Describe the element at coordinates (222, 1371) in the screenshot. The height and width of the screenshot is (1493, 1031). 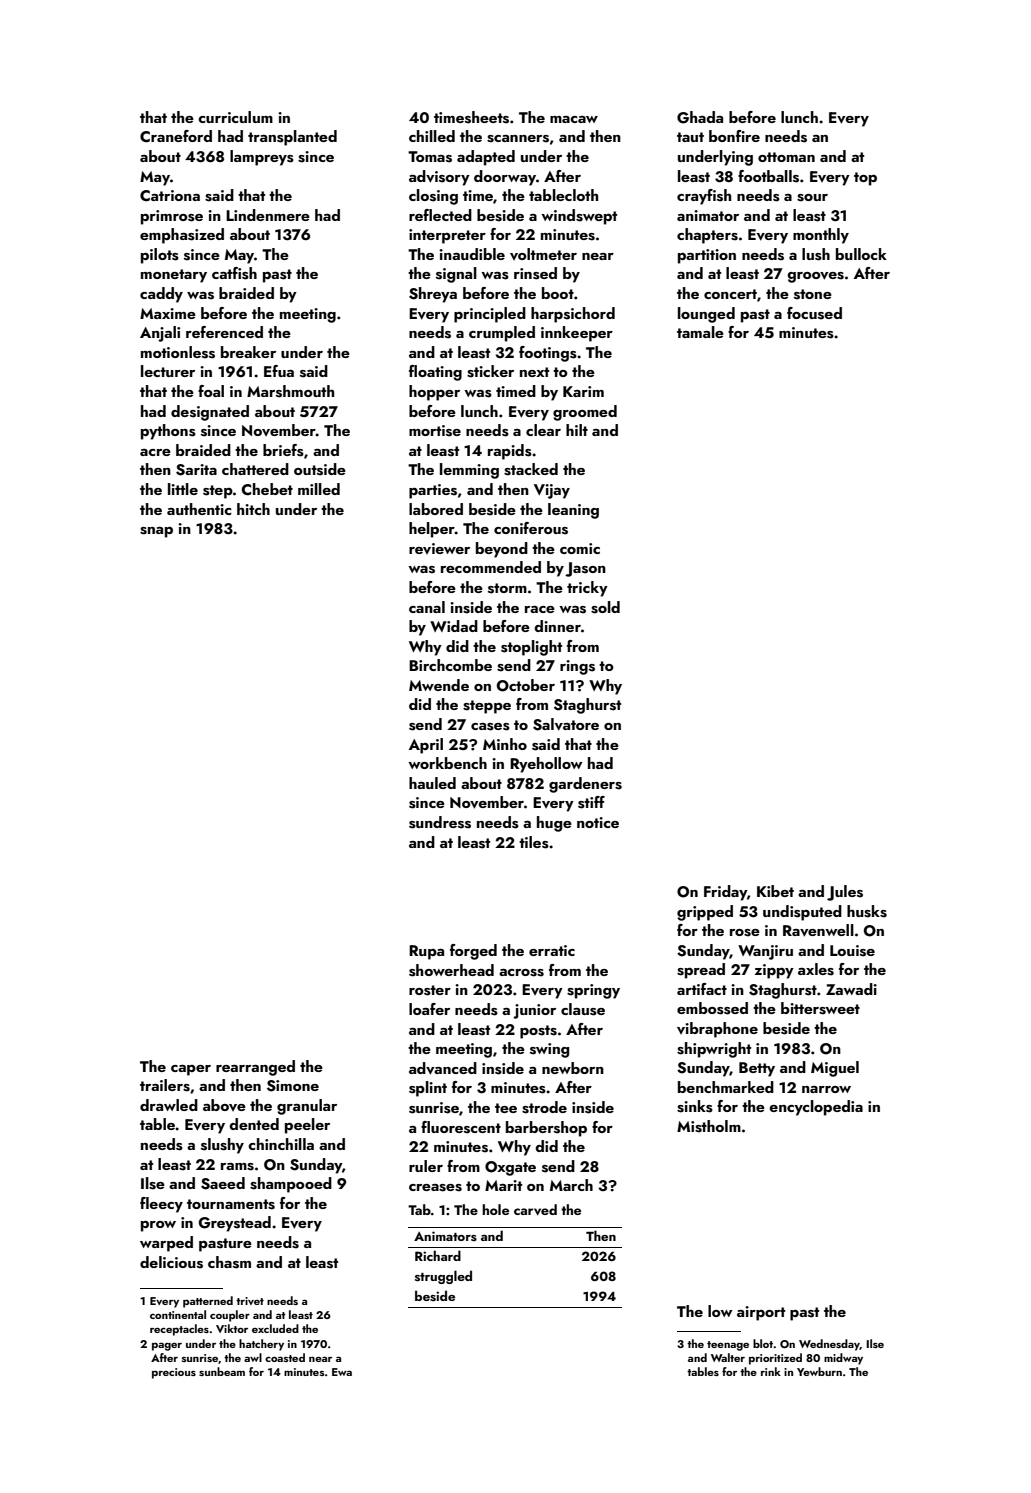
I see `sunbeam` at that location.
